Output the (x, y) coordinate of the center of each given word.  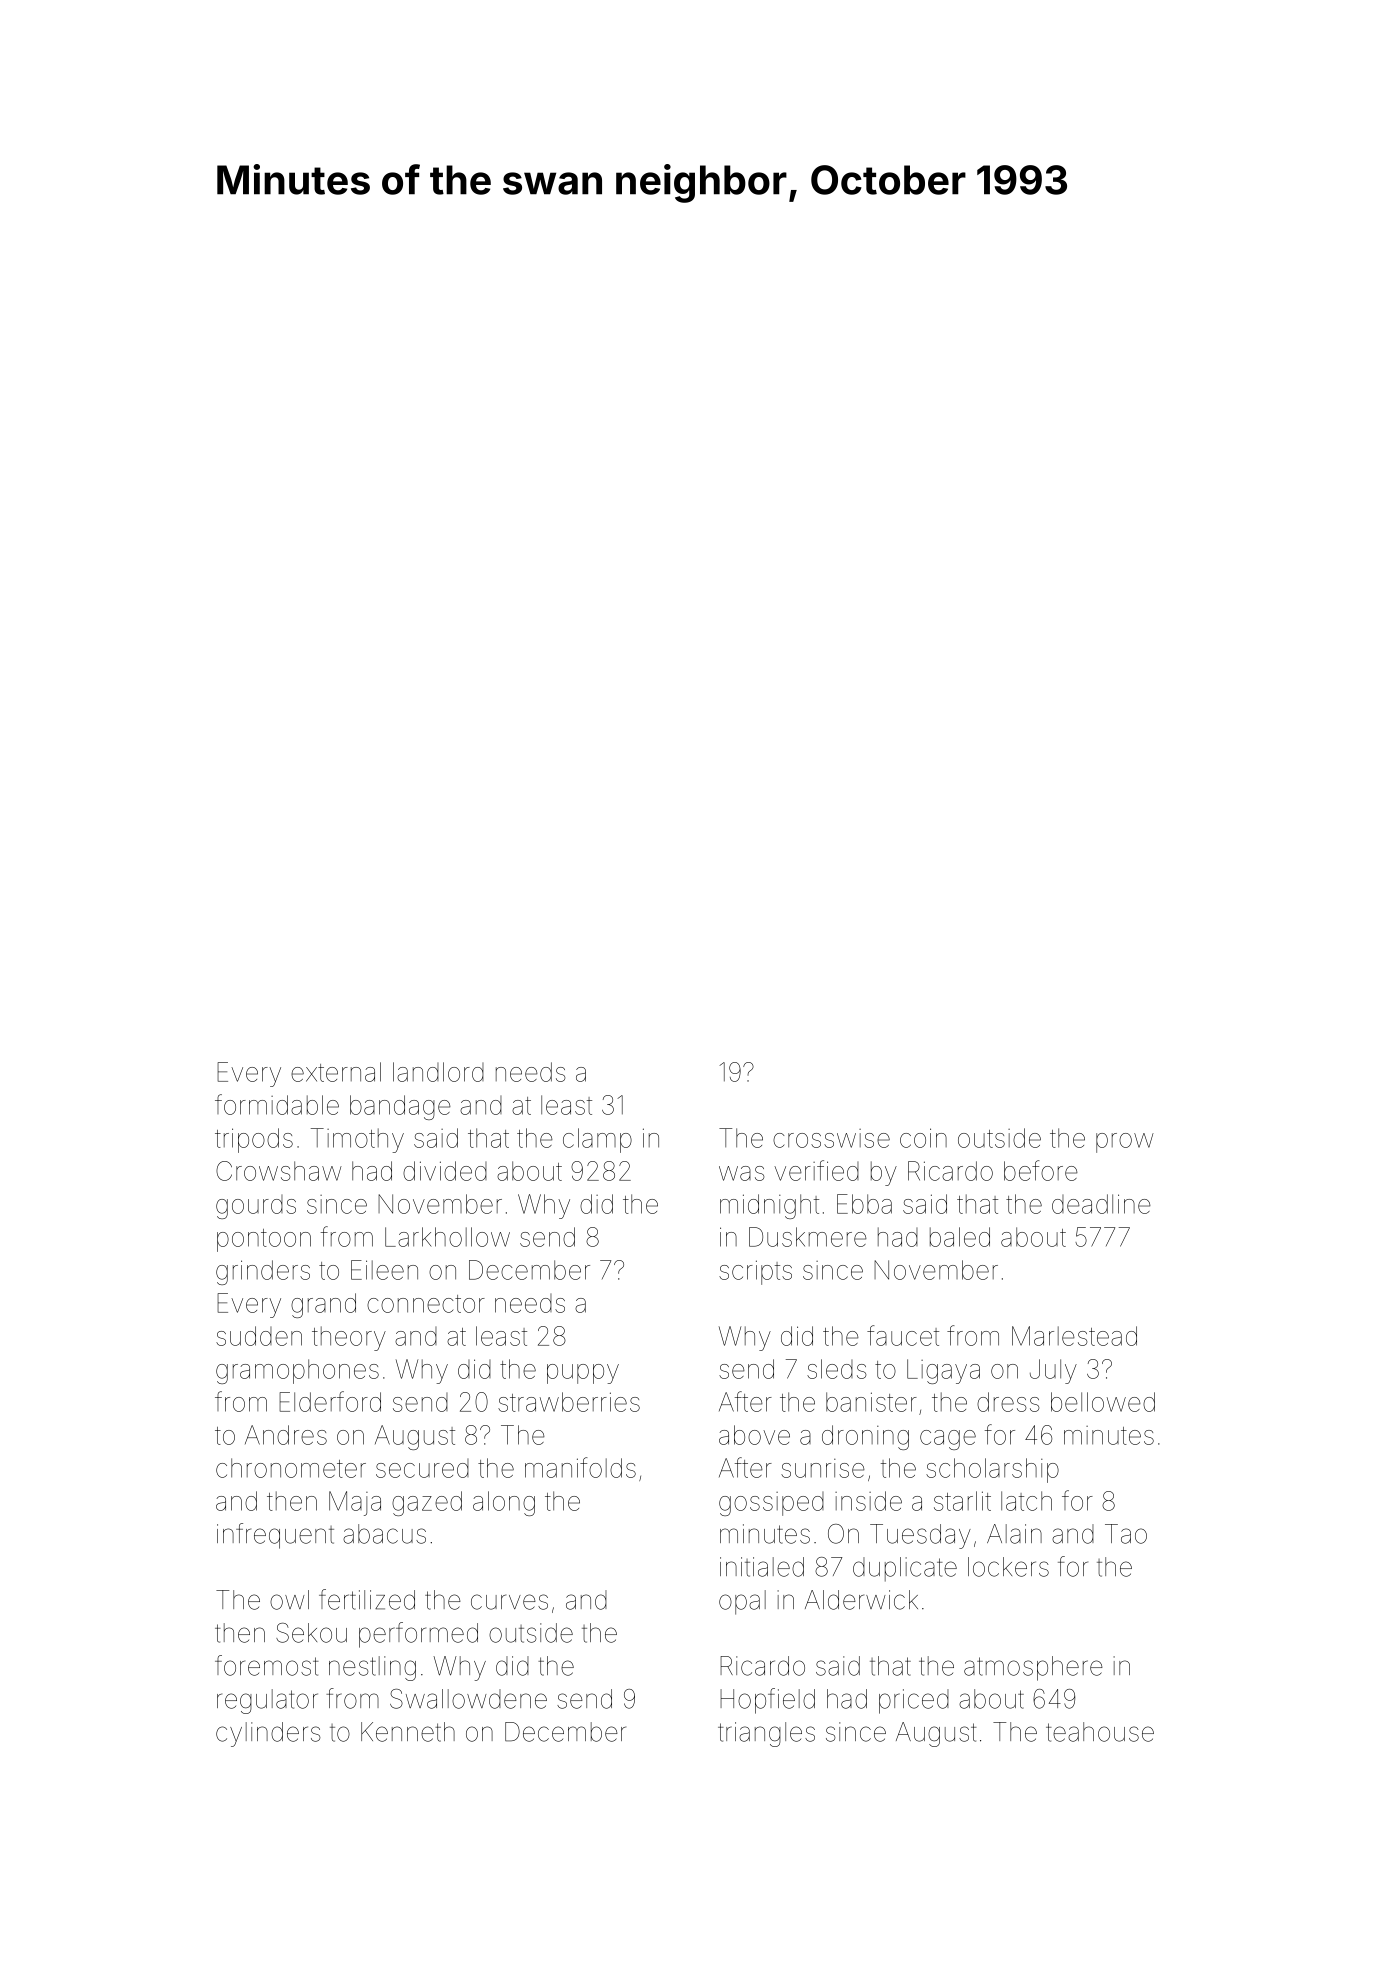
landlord (438, 1072)
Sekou (311, 1633)
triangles (766, 1734)
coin (923, 1138)
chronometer (291, 1468)
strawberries (569, 1402)
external (336, 1072)
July (1053, 1371)
